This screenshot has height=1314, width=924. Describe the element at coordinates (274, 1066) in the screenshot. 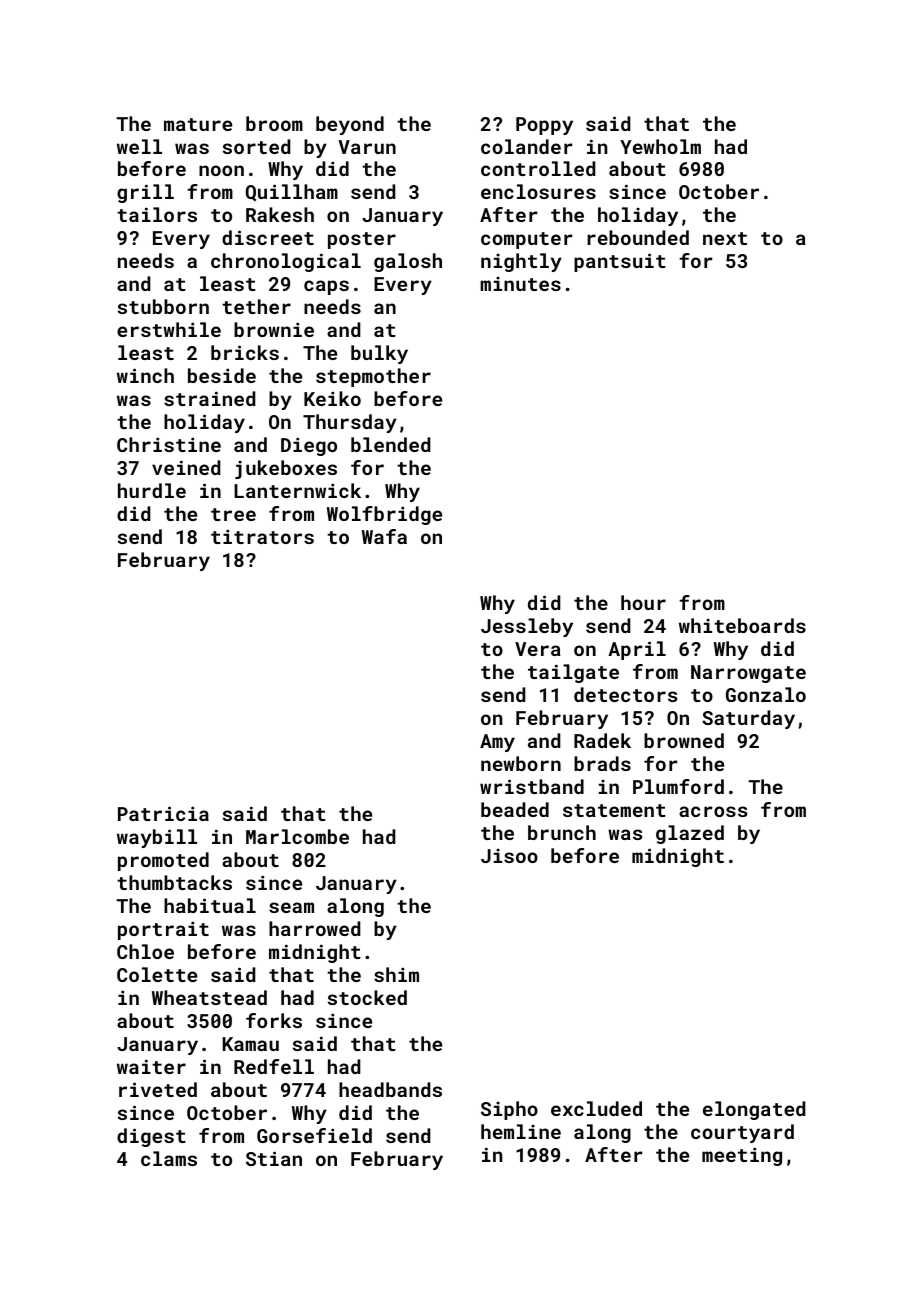

I see `Redfell` at that location.
